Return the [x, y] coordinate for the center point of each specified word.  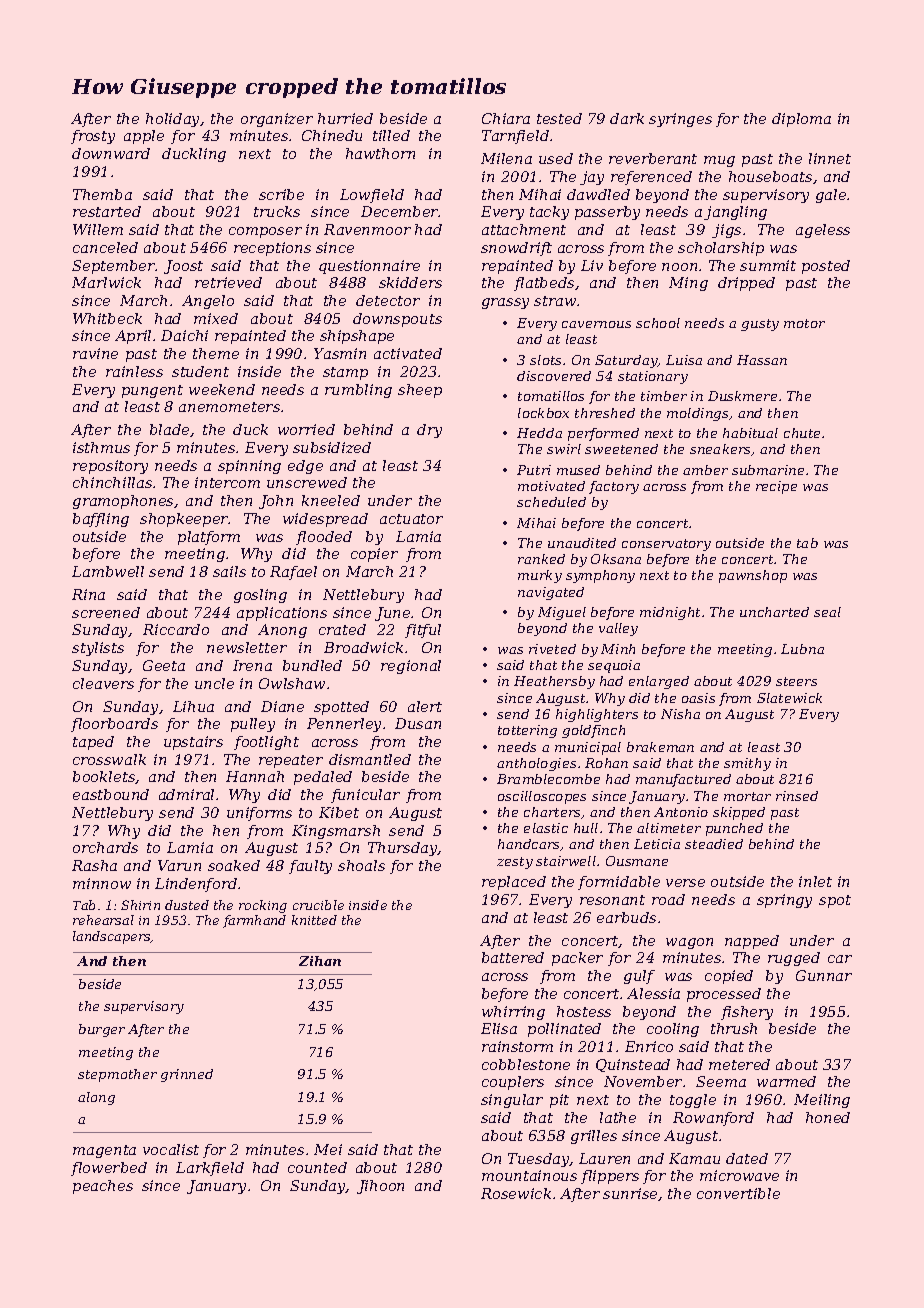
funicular [365, 796]
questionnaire [369, 267]
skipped [739, 813]
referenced [651, 178]
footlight [266, 743]
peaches [103, 1187]
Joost [183, 267]
